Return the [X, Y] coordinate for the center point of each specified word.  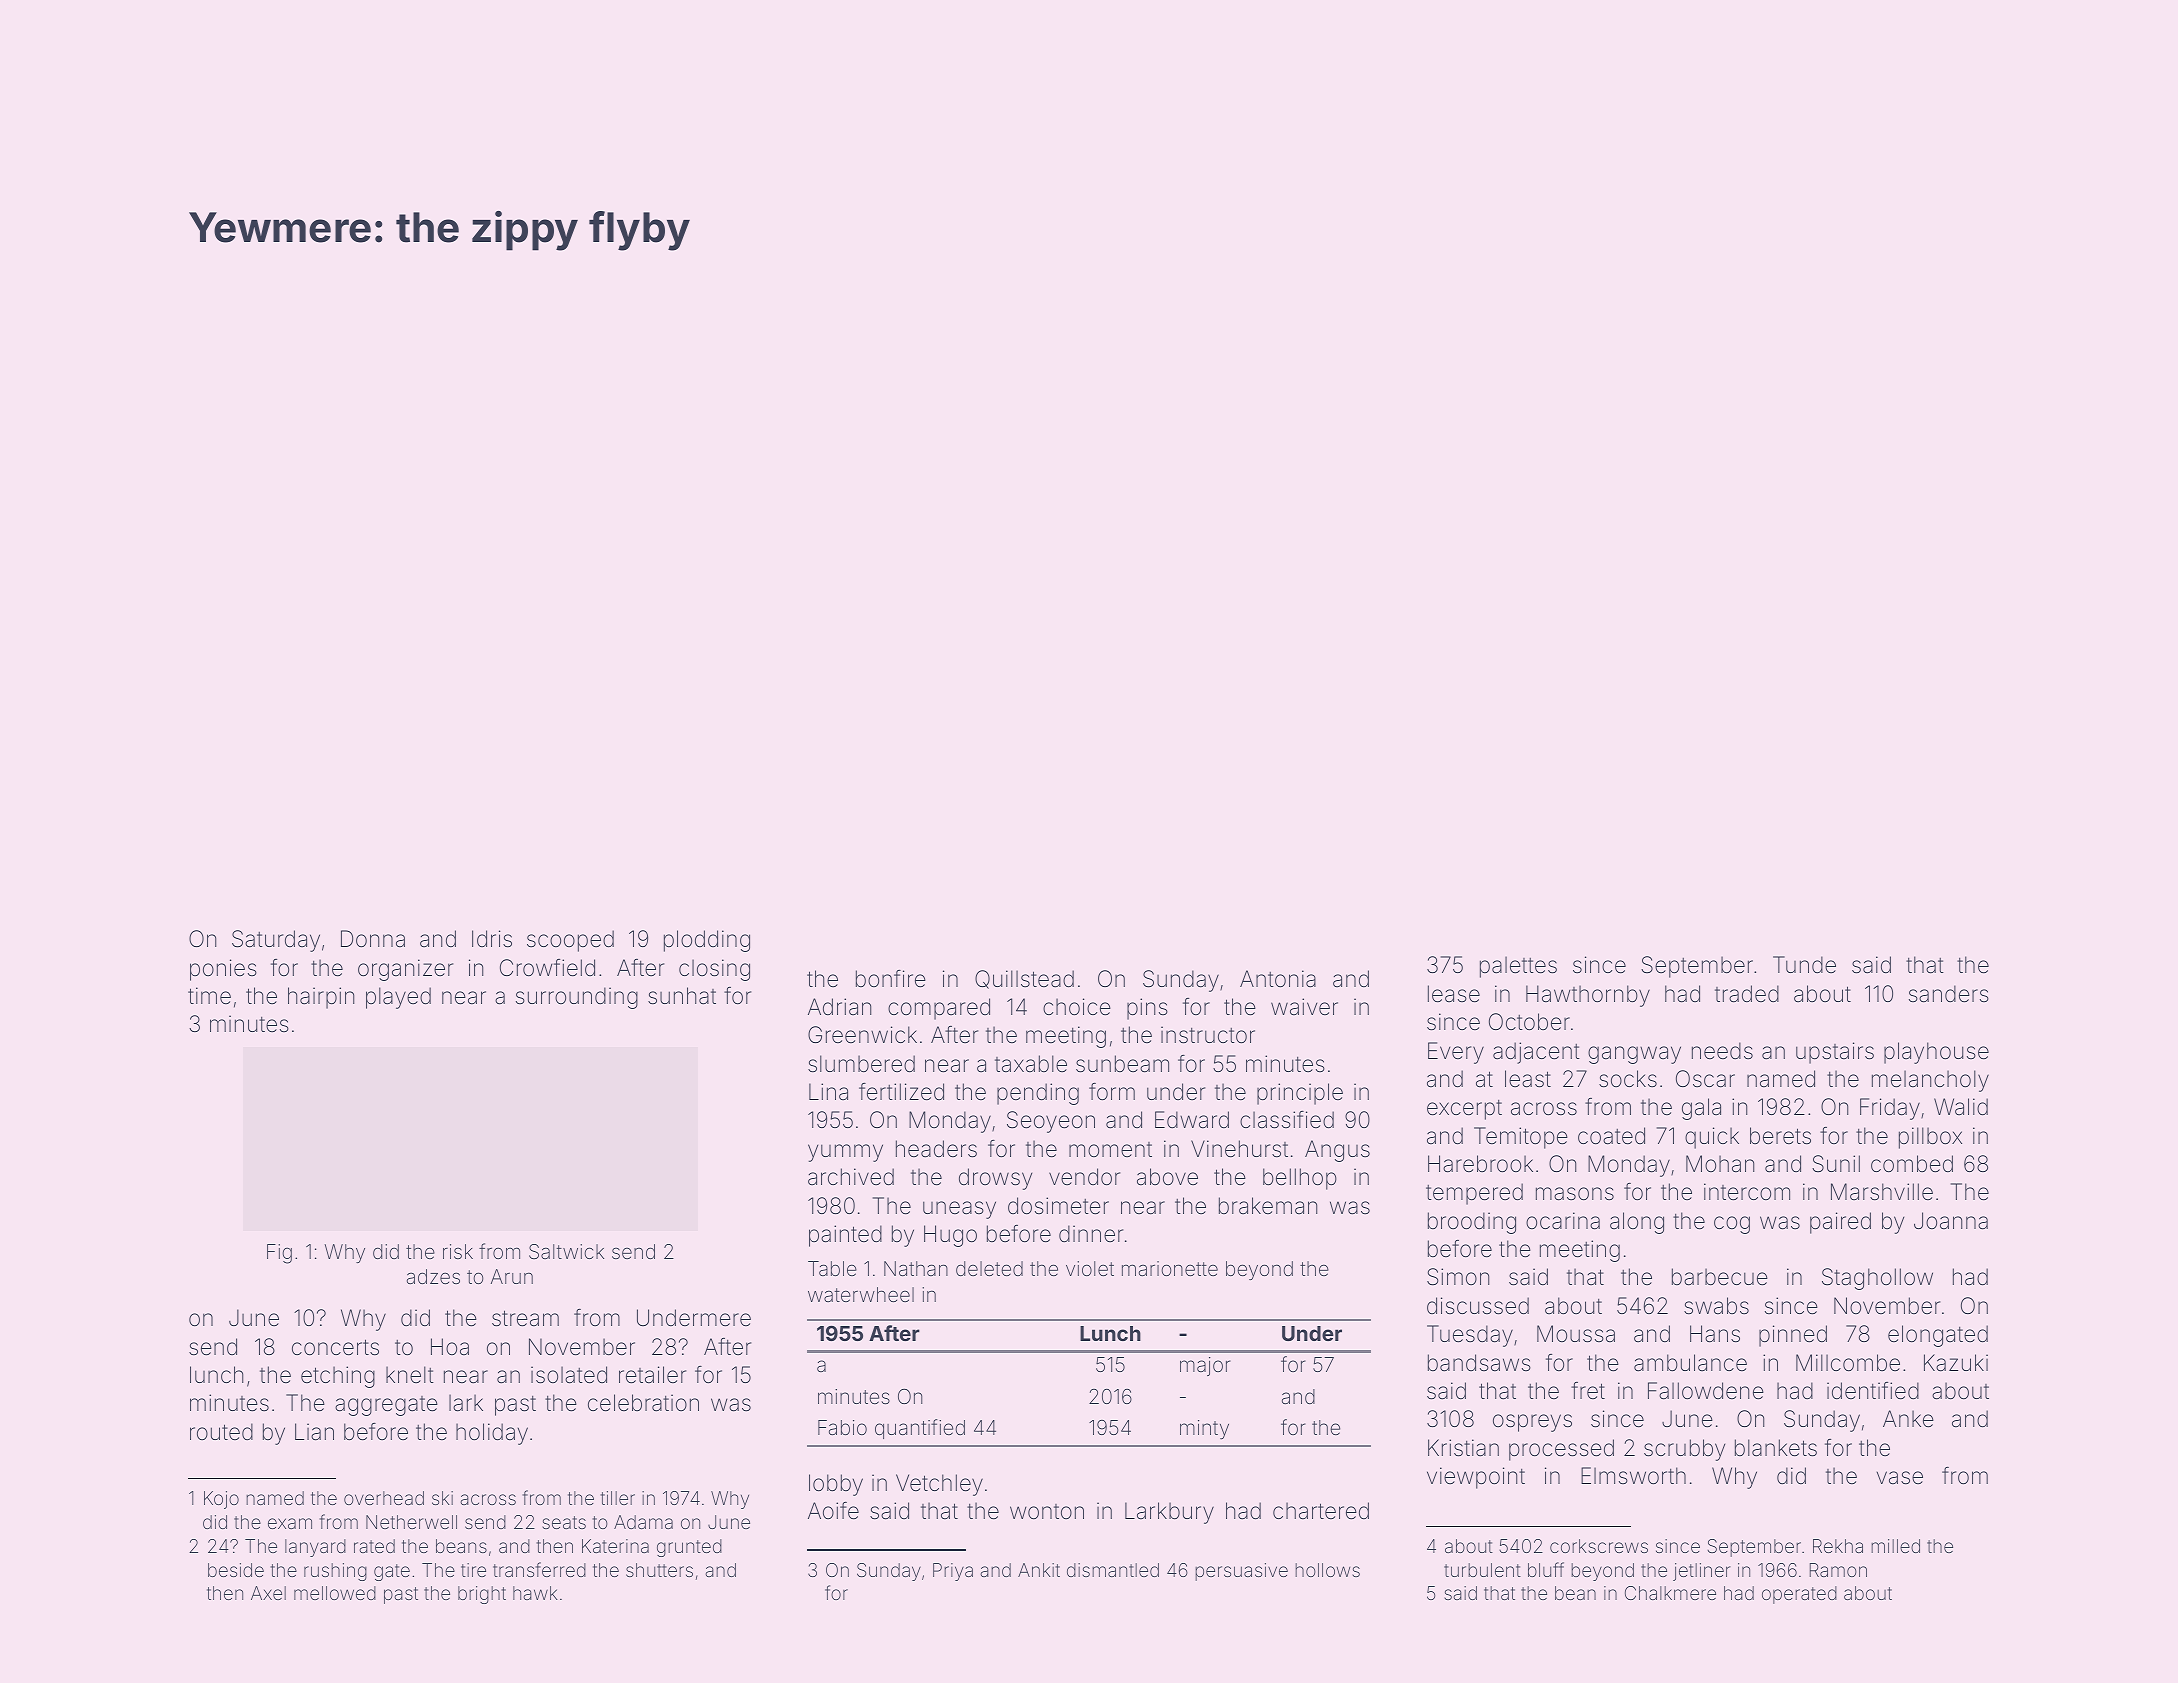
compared [939, 1009]
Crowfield [547, 968]
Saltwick [566, 1251]
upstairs [1835, 1053]
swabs [1716, 1306]
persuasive [1241, 1572]
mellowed [335, 1593]
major [1205, 1366]
